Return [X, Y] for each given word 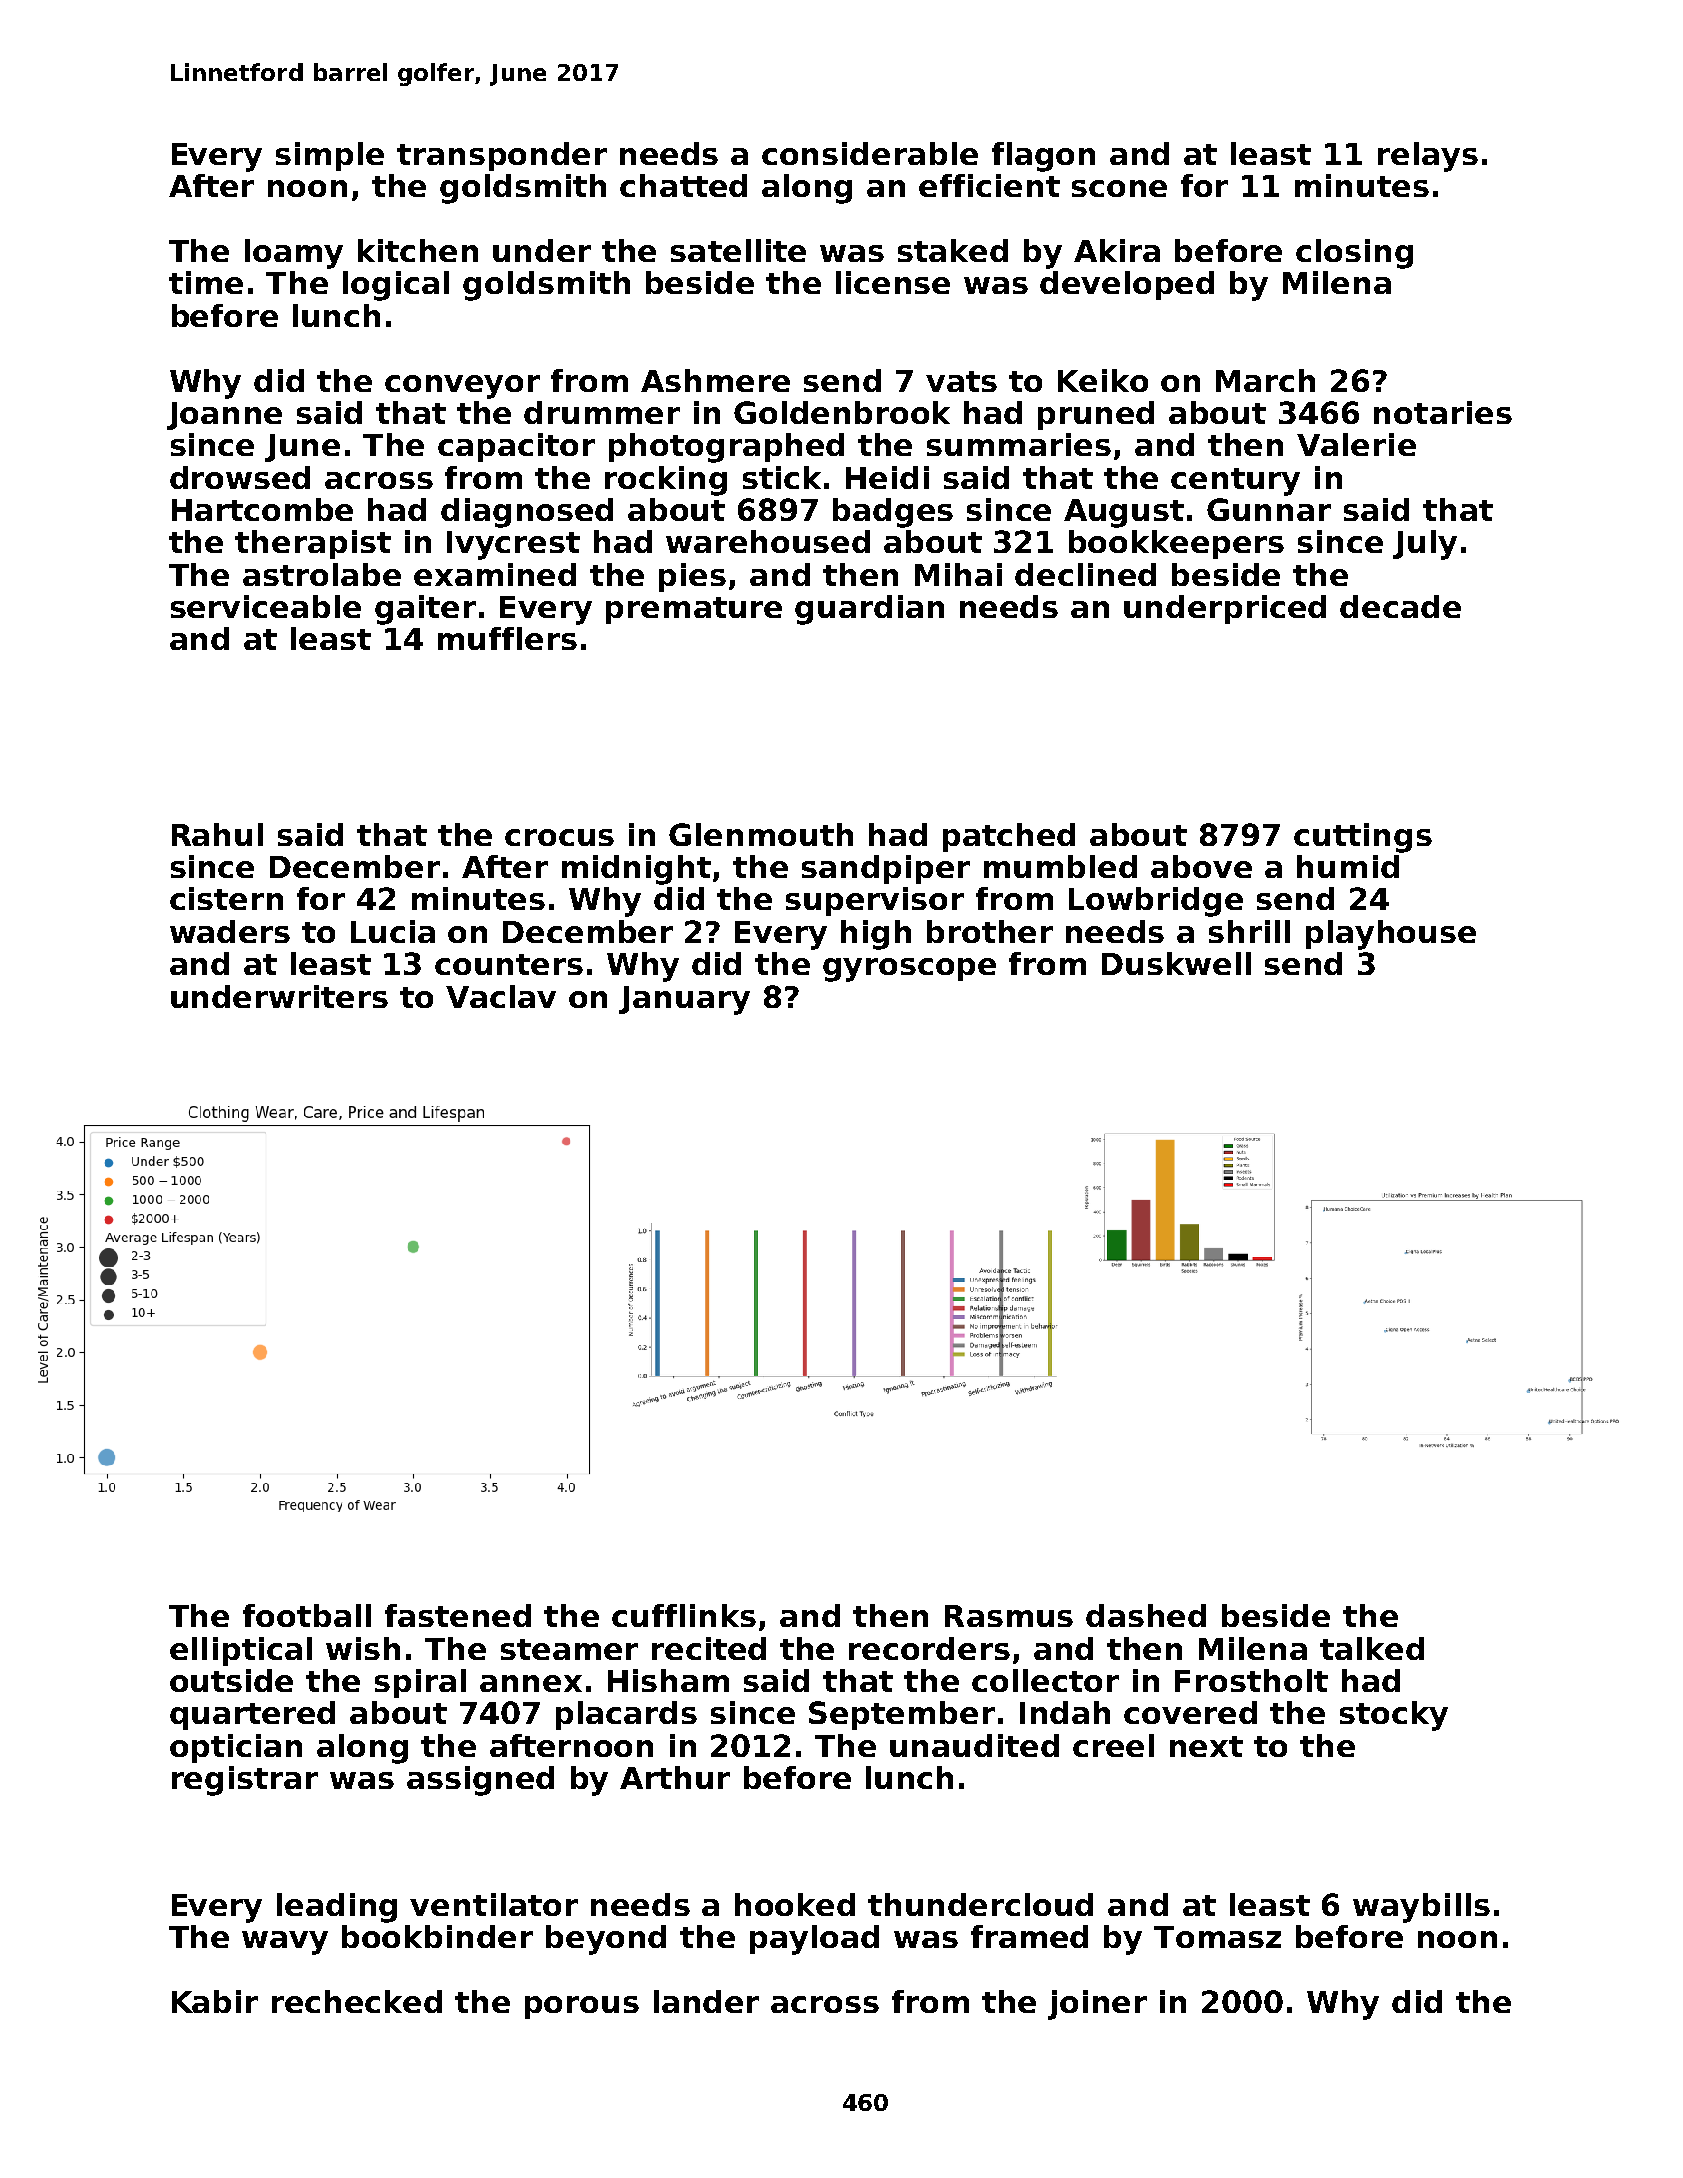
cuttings [1363, 838]
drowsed [240, 477]
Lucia [393, 931]
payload [814, 1940]
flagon [1043, 157]
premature [694, 610]
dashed [1146, 1615]
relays [1428, 157]
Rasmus [1009, 1616]
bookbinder [437, 1936]
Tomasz [1217, 1937]
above [1201, 866]
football [307, 1615]
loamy [294, 254]
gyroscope [909, 970]
